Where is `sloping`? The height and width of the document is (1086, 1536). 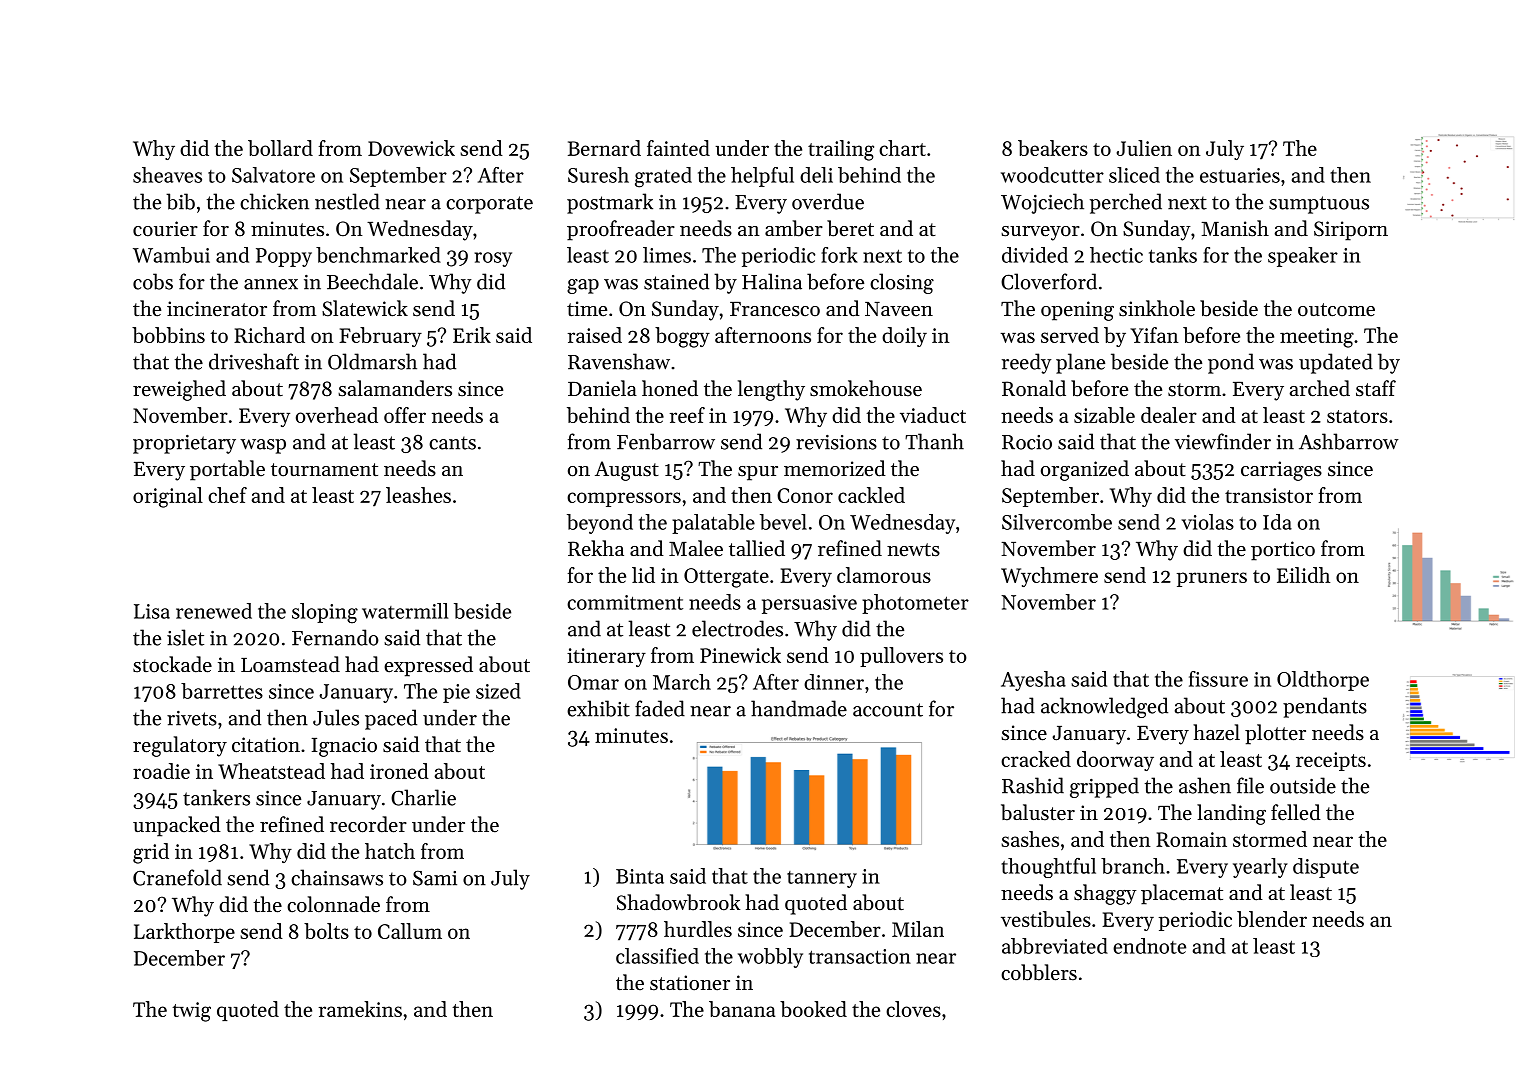
sloping is located at coordinates (325, 613).
